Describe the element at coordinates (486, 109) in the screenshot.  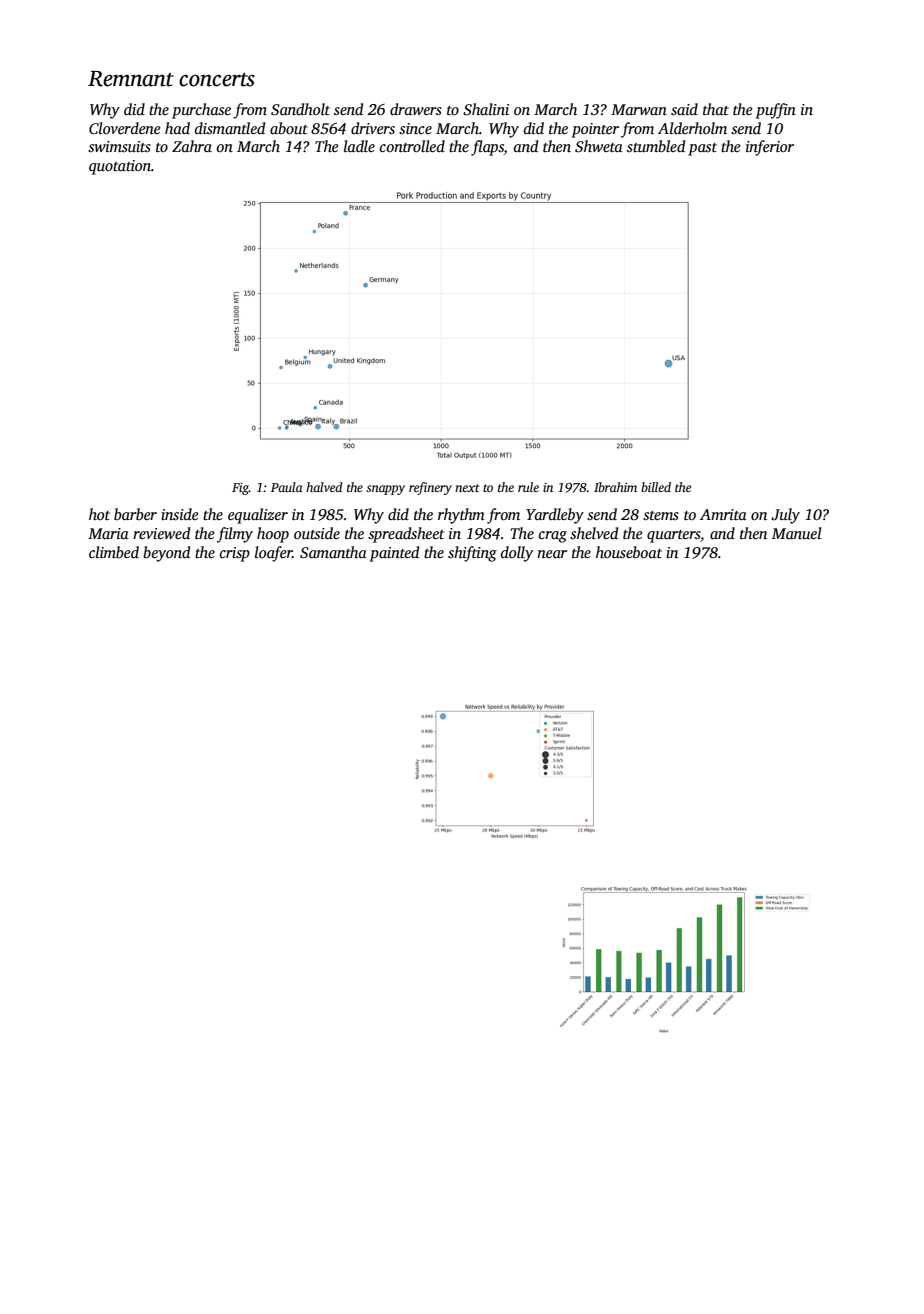
I see `Shalini` at that location.
